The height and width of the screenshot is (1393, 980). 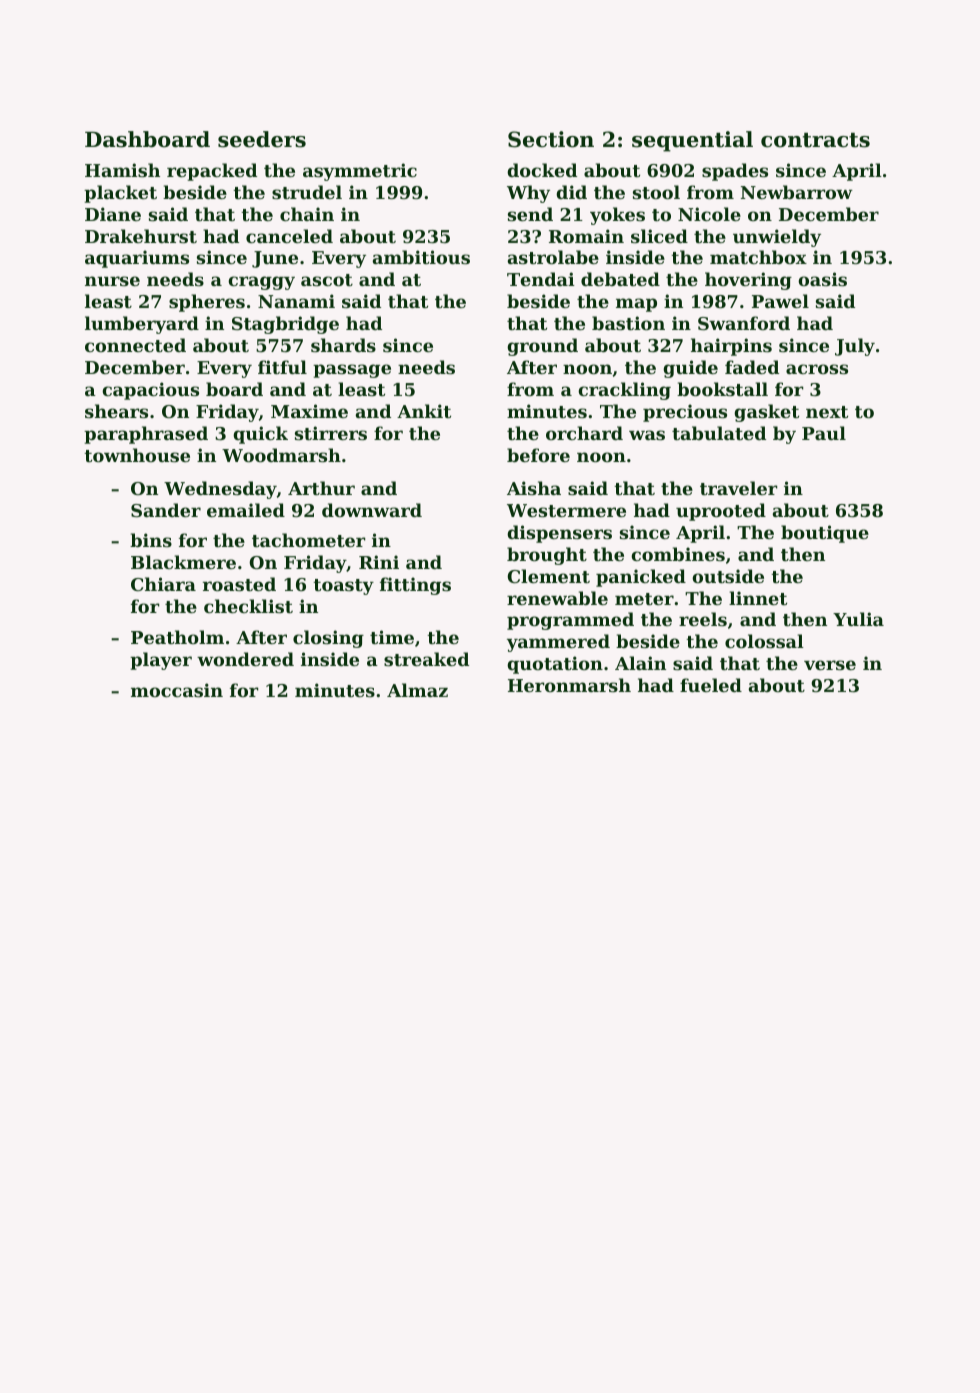 What do you see at coordinates (777, 238) in the screenshot?
I see `unwieldy` at bounding box center [777, 238].
